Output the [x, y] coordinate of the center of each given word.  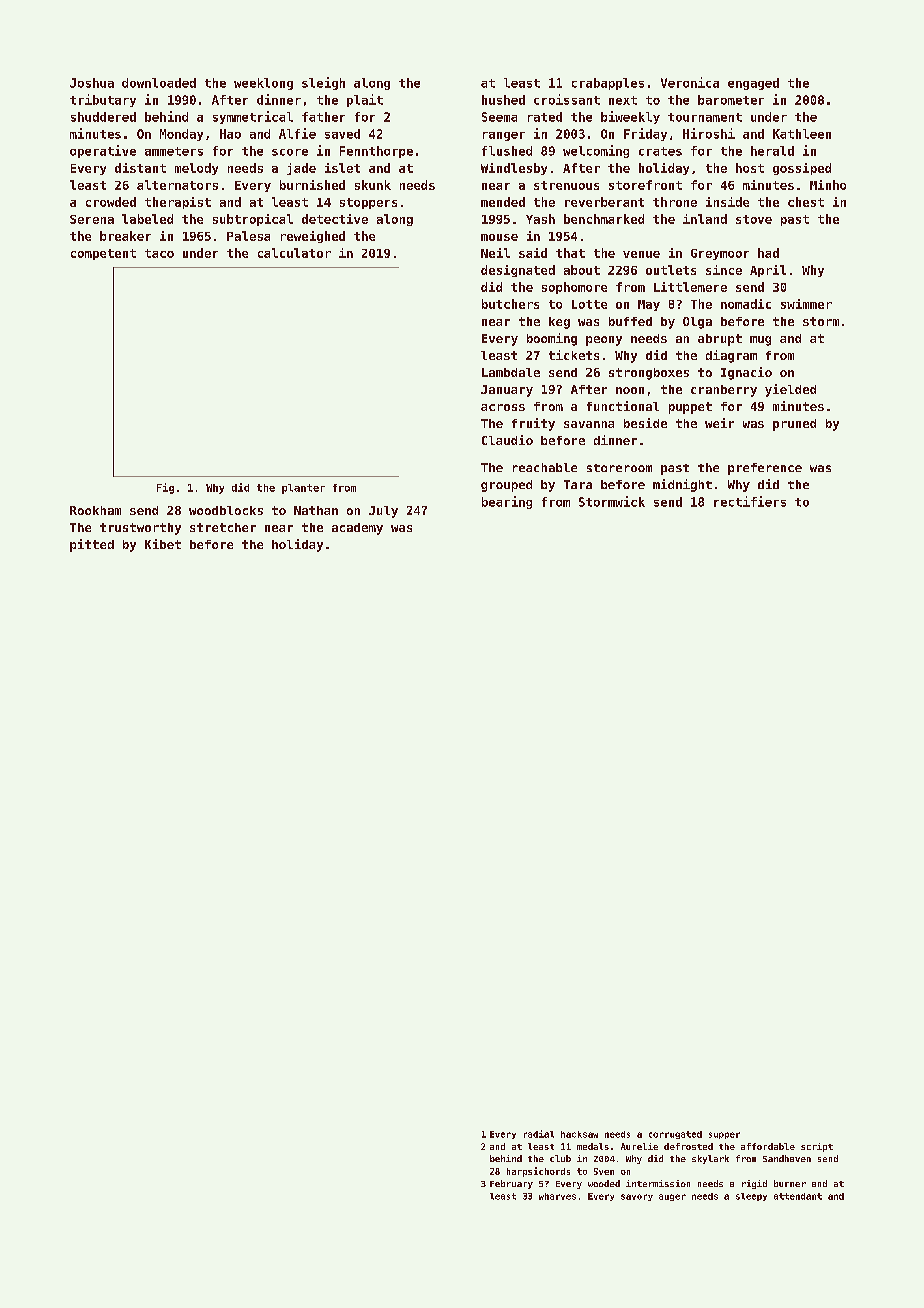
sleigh [323, 83]
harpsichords [538, 1172]
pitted [92, 545]
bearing [507, 502]
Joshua [92, 83]
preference [765, 469]
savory [637, 1197]
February [511, 1184]
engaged [753, 84]
